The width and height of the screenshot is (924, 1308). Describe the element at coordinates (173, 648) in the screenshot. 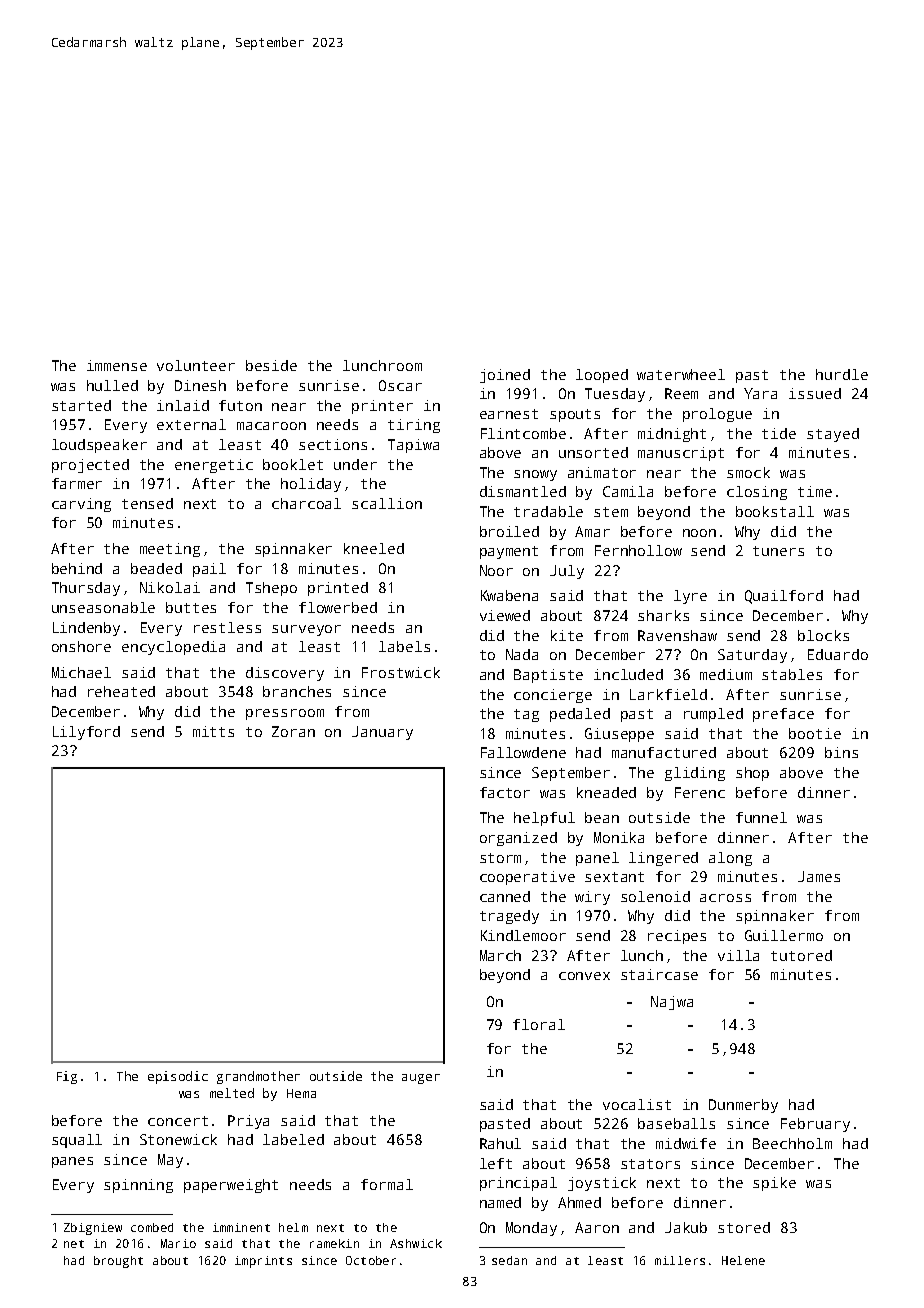

I see `encyclopedia` at that location.
